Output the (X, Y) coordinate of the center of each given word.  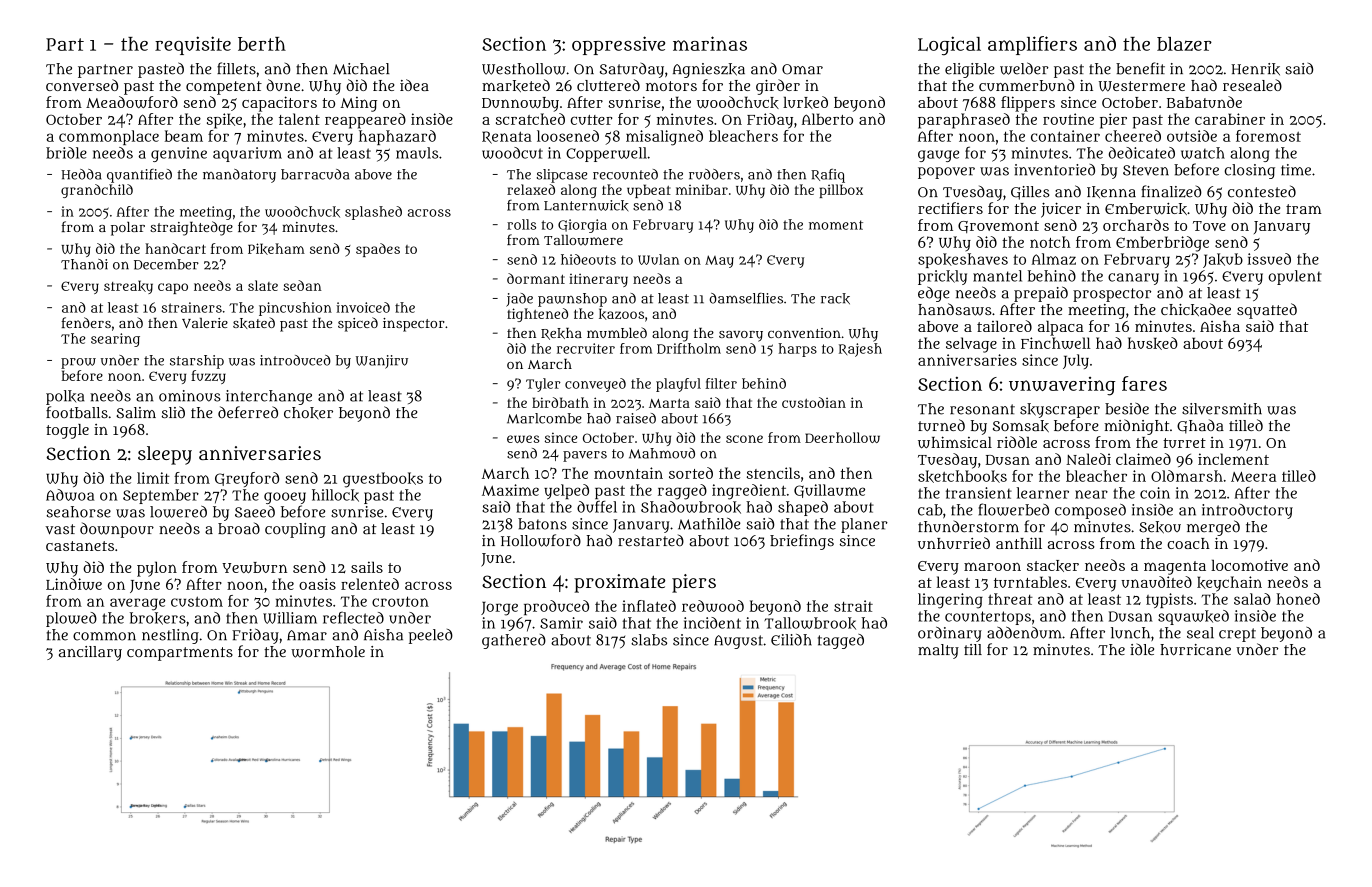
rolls (521, 224)
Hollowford (541, 540)
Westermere (1142, 86)
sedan (302, 285)
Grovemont (998, 227)
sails (367, 567)
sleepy (165, 455)
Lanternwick (586, 205)
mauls (417, 153)
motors (671, 86)
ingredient (749, 492)
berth (262, 44)
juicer (1061, 210)
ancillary (90, 653)
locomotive (1249, 565)
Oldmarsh (1187, 476)
